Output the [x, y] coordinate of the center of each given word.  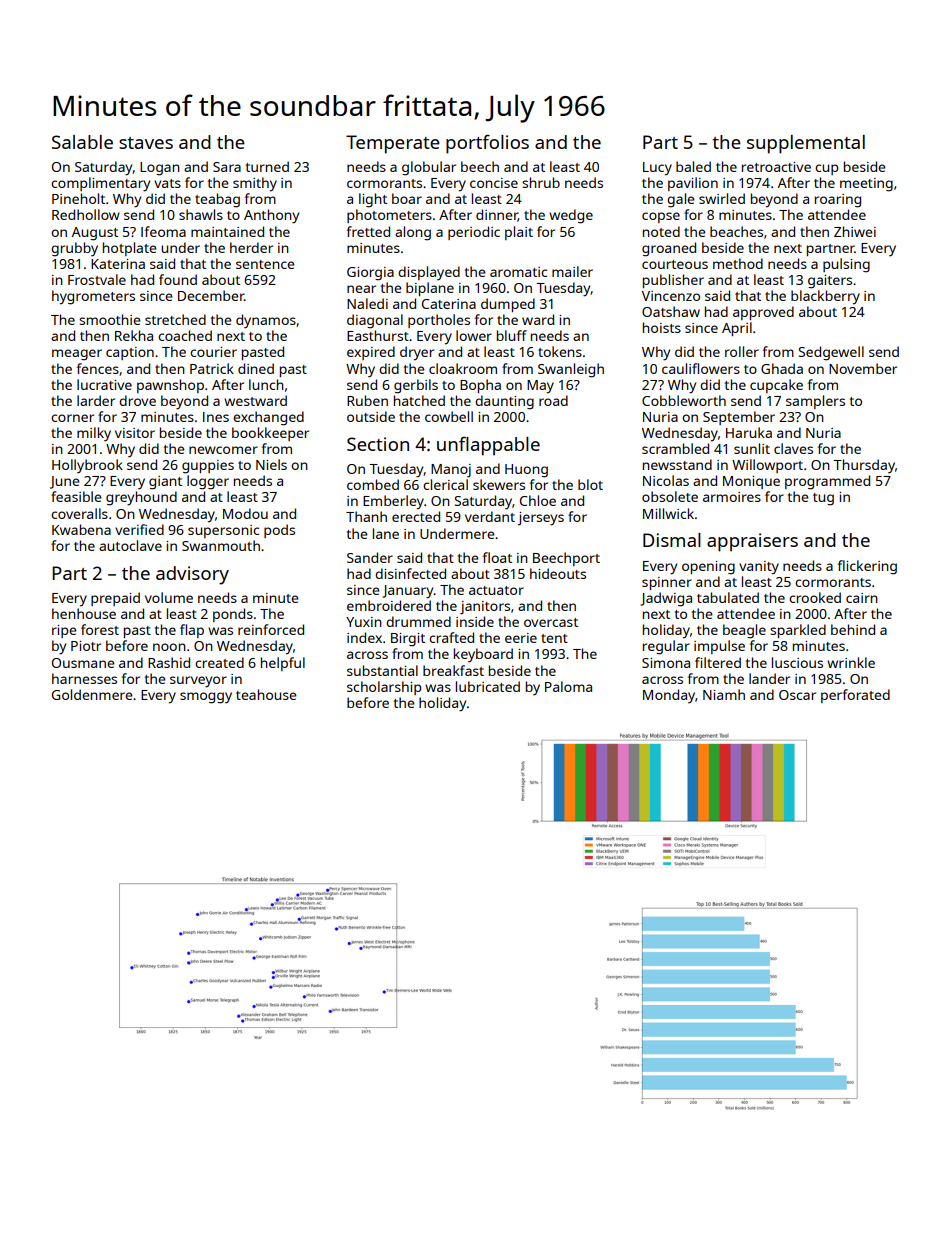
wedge [571, 216]
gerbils [416, 386]
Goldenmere [92, 694]
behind [853, 629]
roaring [838, 201]
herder [251, 247]
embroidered [389, 605]
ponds [233, 615]
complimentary [100, 184]
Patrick [212, 368]
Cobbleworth [684, 400]
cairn [862, 598]
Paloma [568, 686]
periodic [474, 233]
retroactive [776, 167]
